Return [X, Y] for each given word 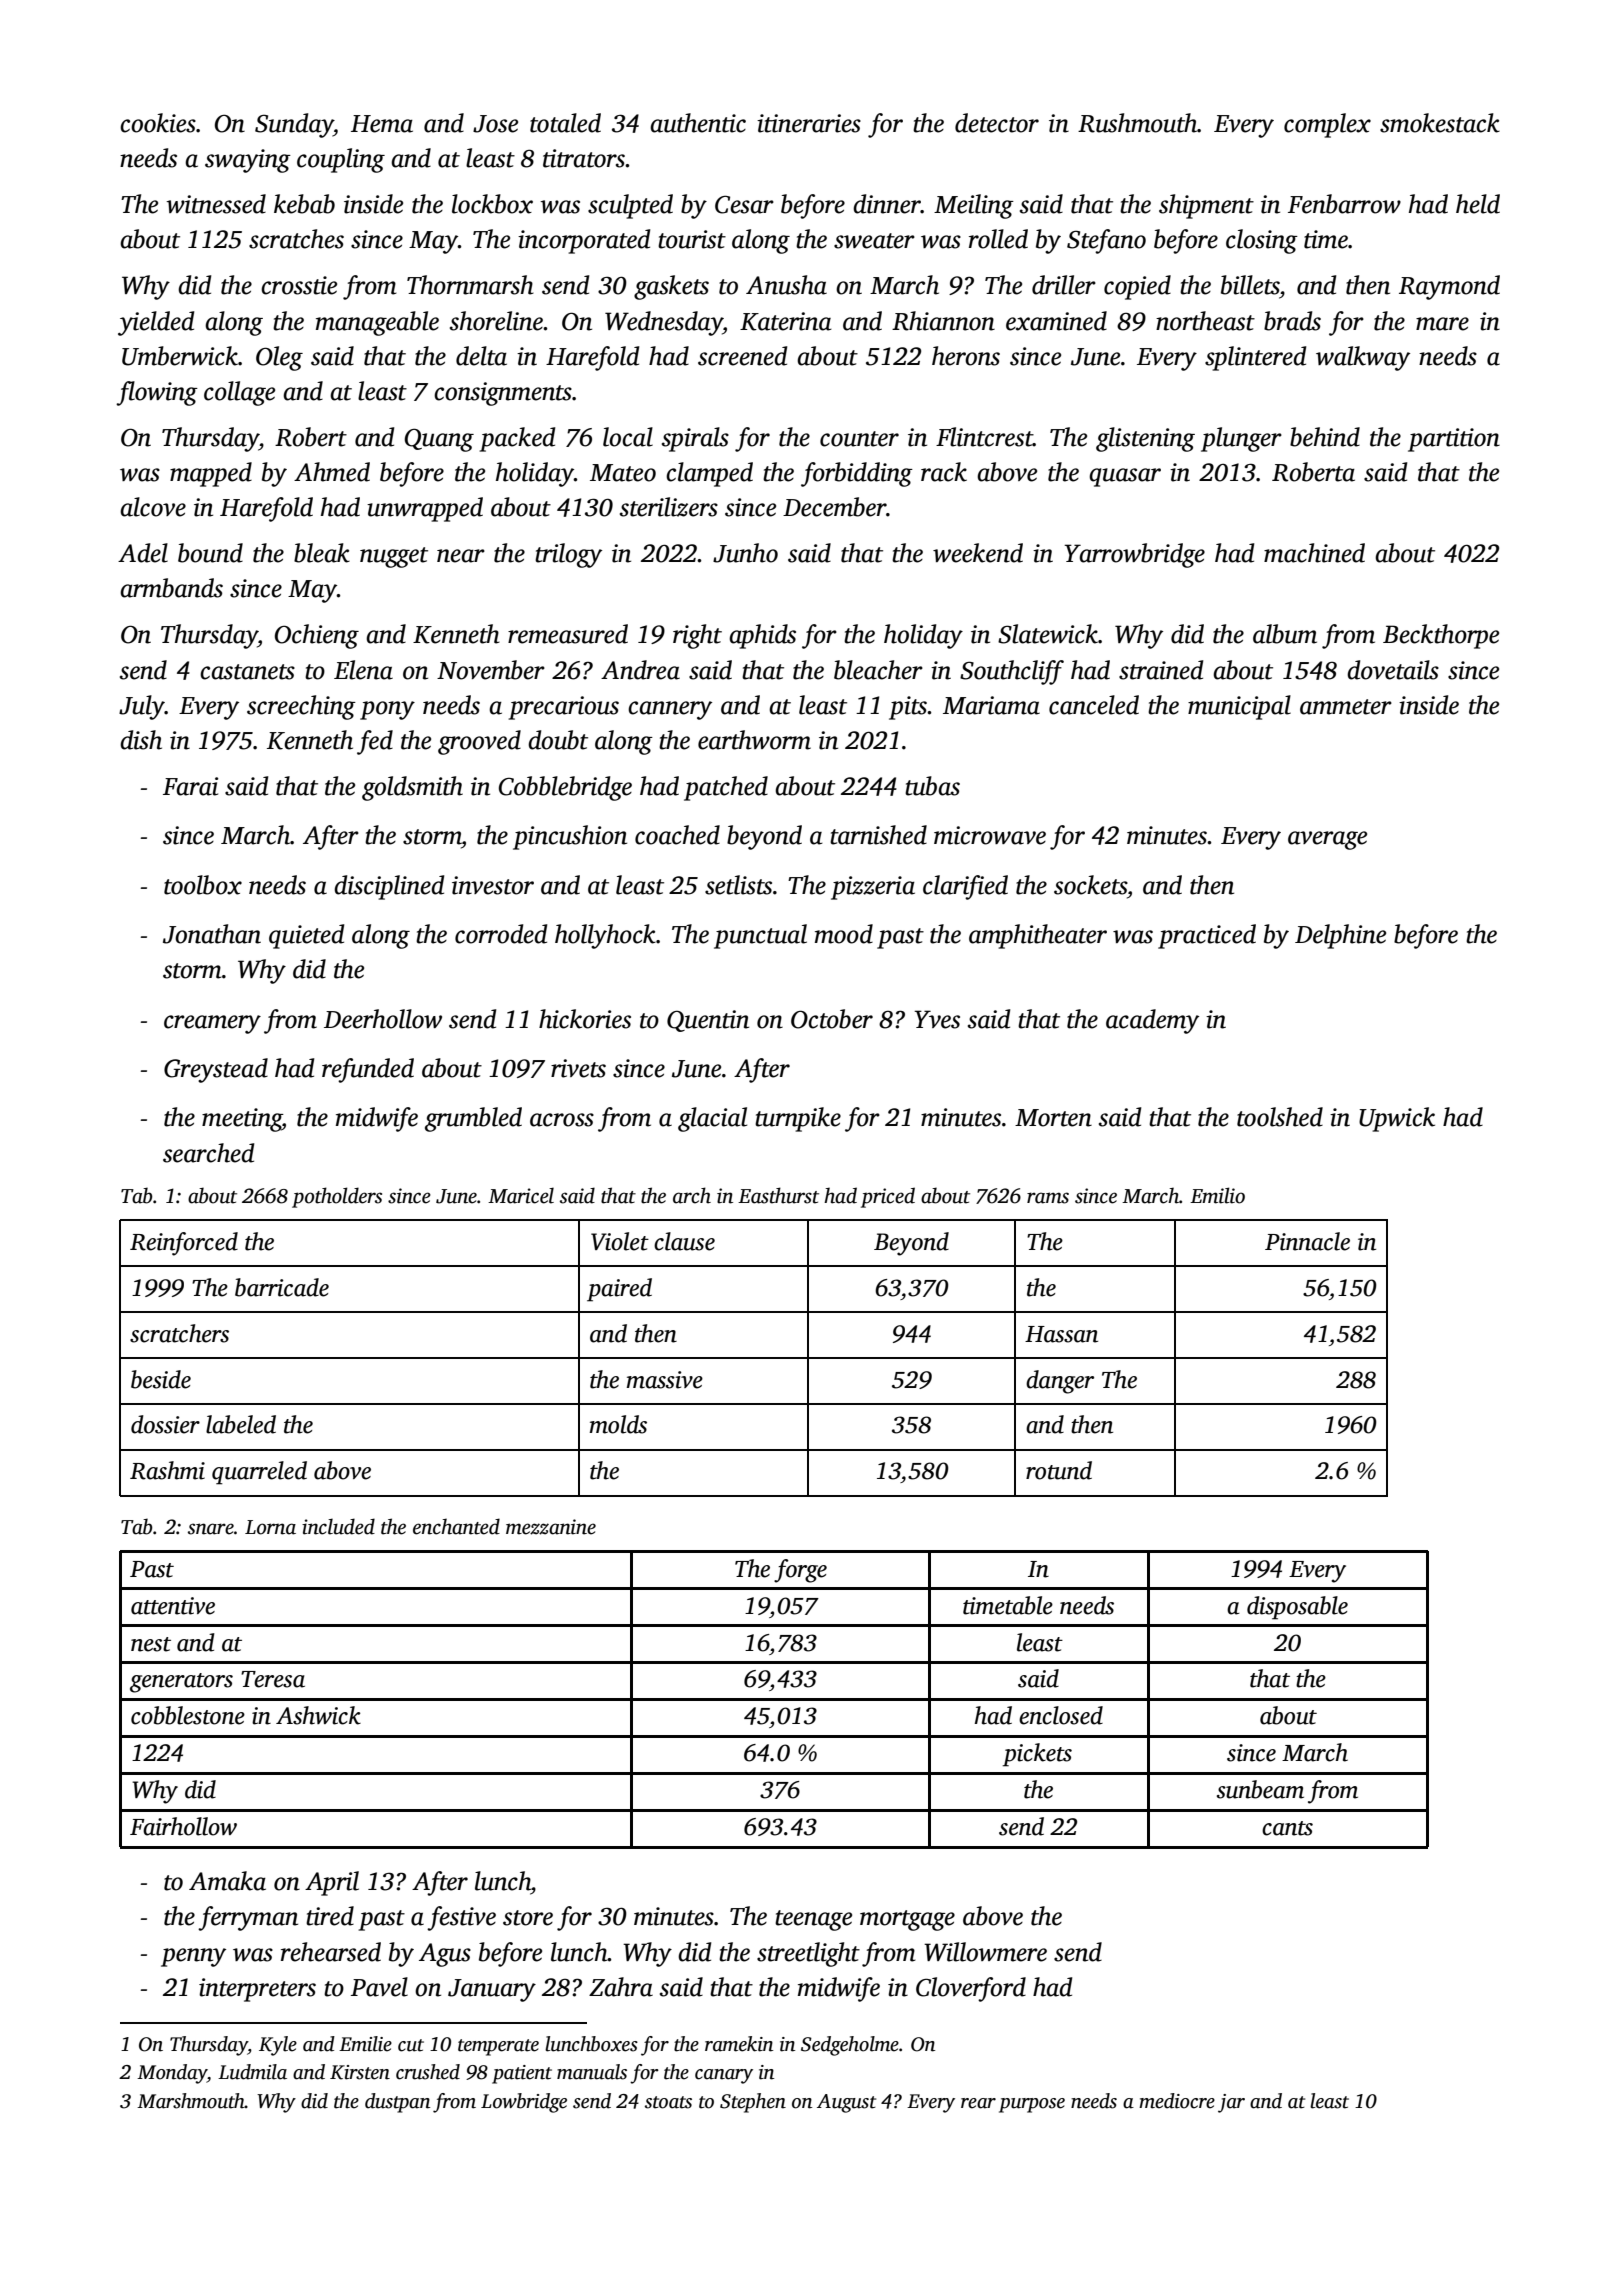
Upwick [1397, 1119]
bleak [322, 553]
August [846, 2103]
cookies [158, 123]
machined [1314, 553]
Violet [620, 1241]
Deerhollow [383, 1019]
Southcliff [1012, 672]
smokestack [1440, 123]
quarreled [259, 1473]
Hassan [1061, 1334]
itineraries [809, 123]
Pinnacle [1307, 1241]
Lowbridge [524, 2103]
